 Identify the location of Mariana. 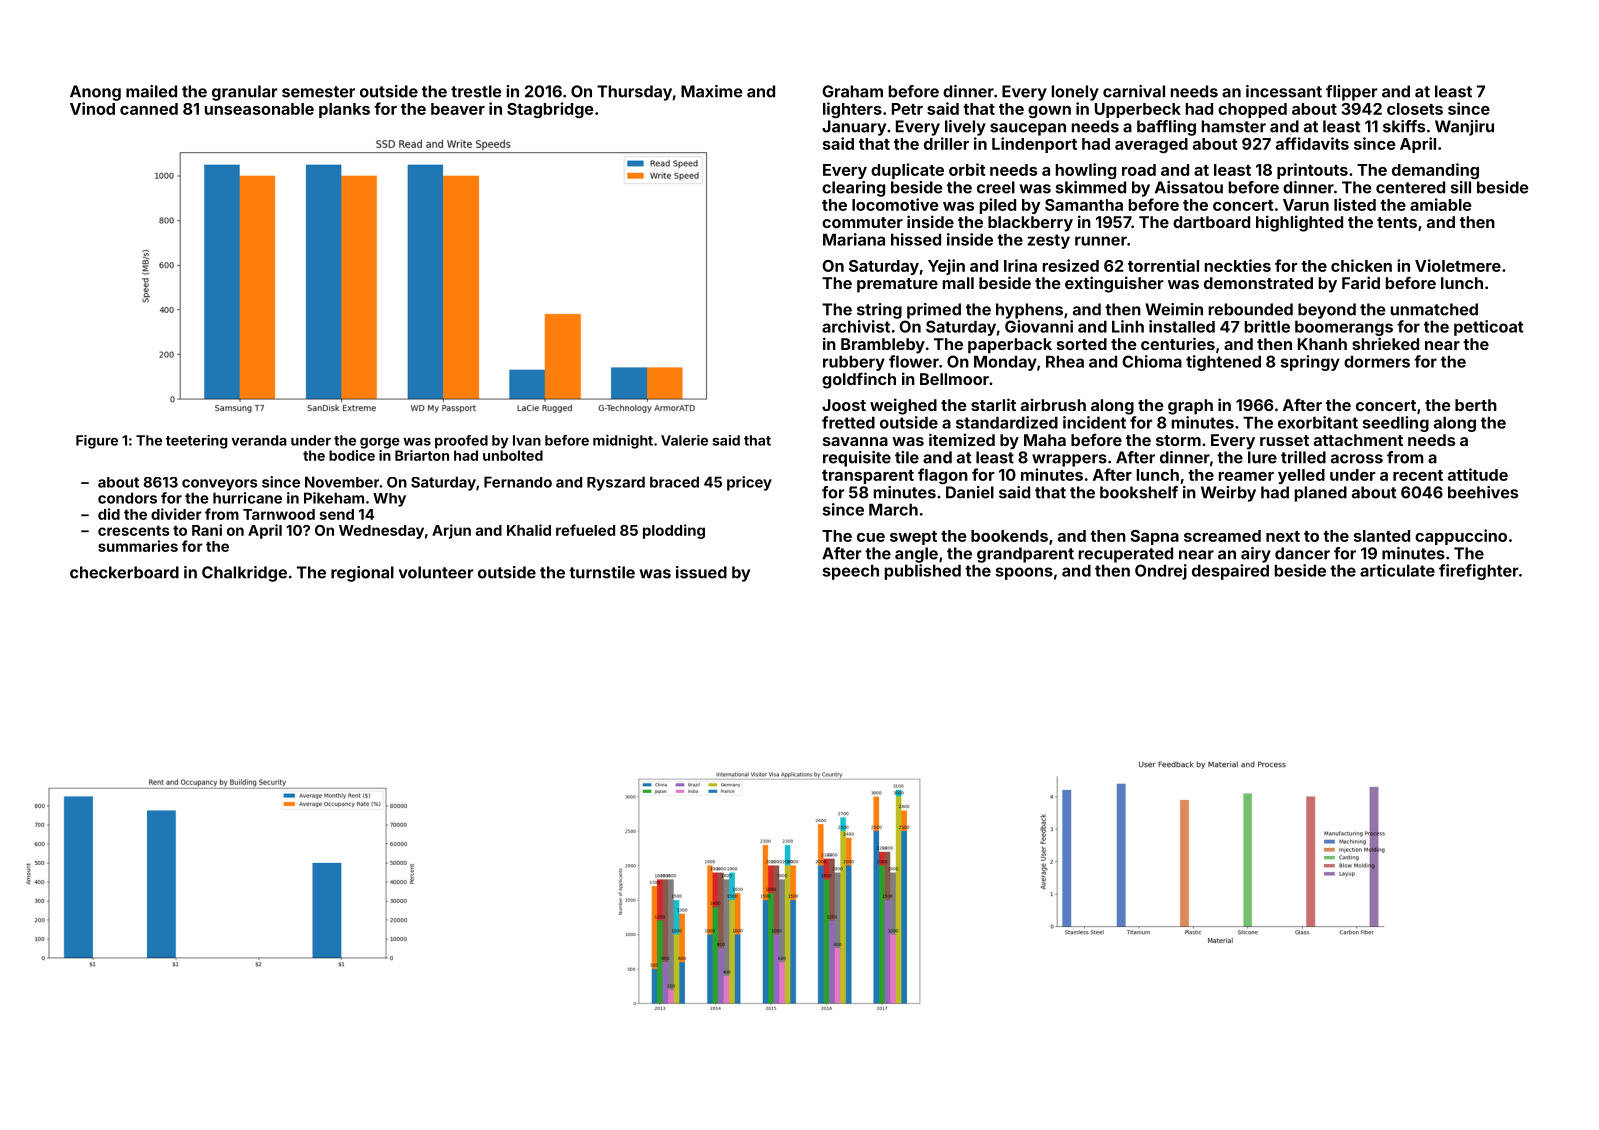
(854, 239).
